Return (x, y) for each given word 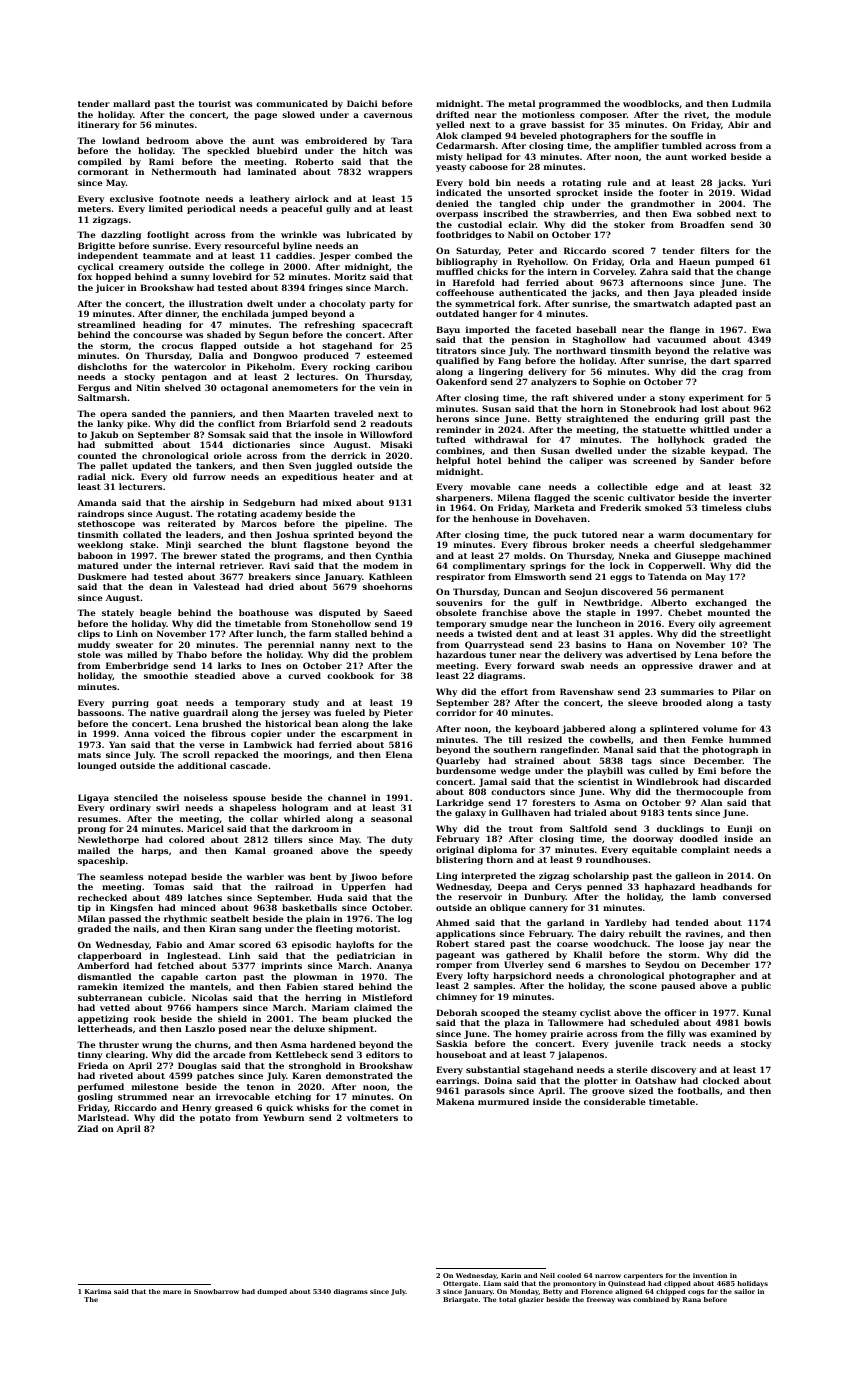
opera (113, 415)
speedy (396, 851)
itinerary (99, 125)
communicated (292, 103)
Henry (196, 1108)
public (756, 986)
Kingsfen (131, 908)
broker (589, 544)
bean (326, 723)
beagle (156, 613)
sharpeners (463, 498)
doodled (699, 838)
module (753, 114)
